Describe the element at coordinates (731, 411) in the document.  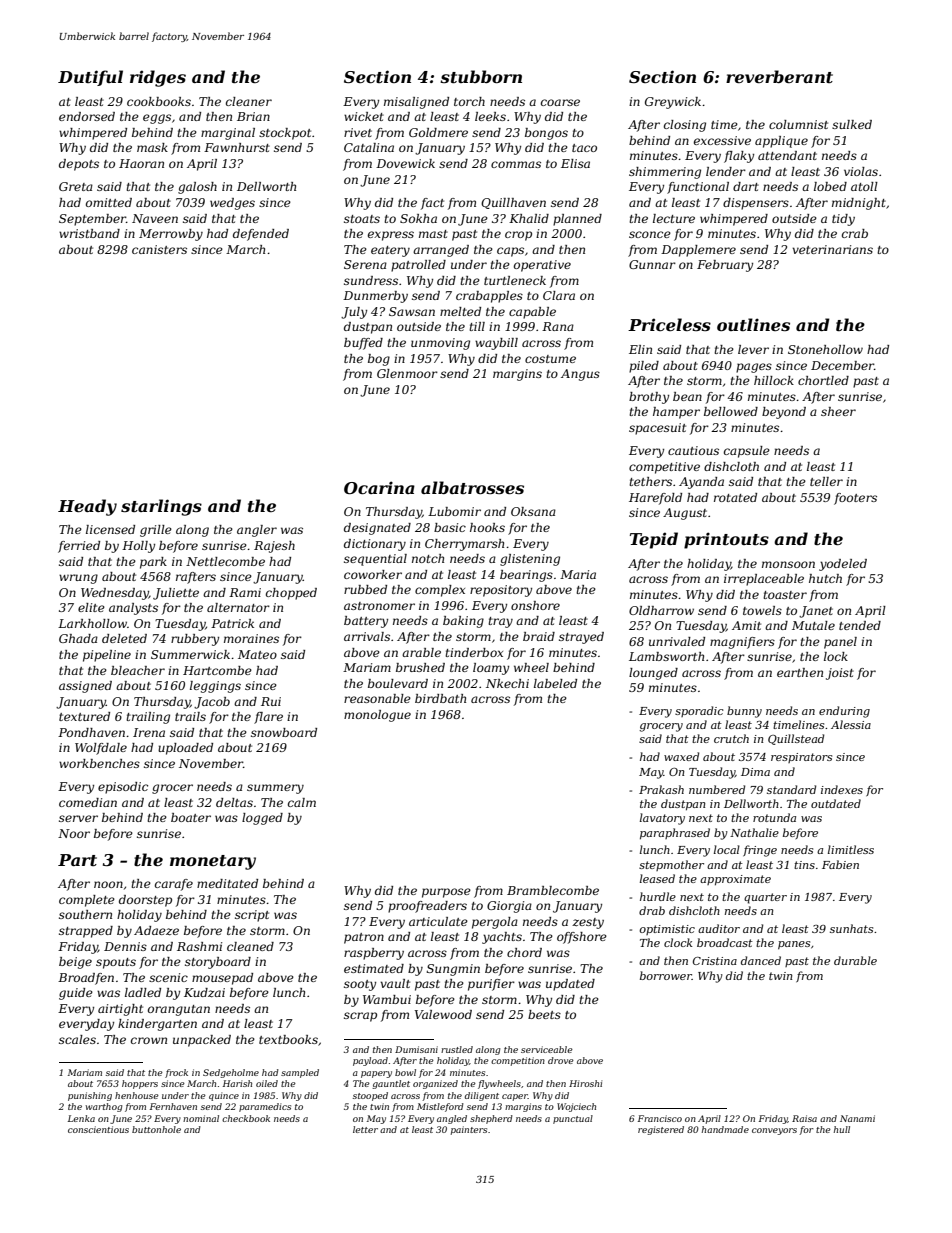
I see `bellowed` at that location.
